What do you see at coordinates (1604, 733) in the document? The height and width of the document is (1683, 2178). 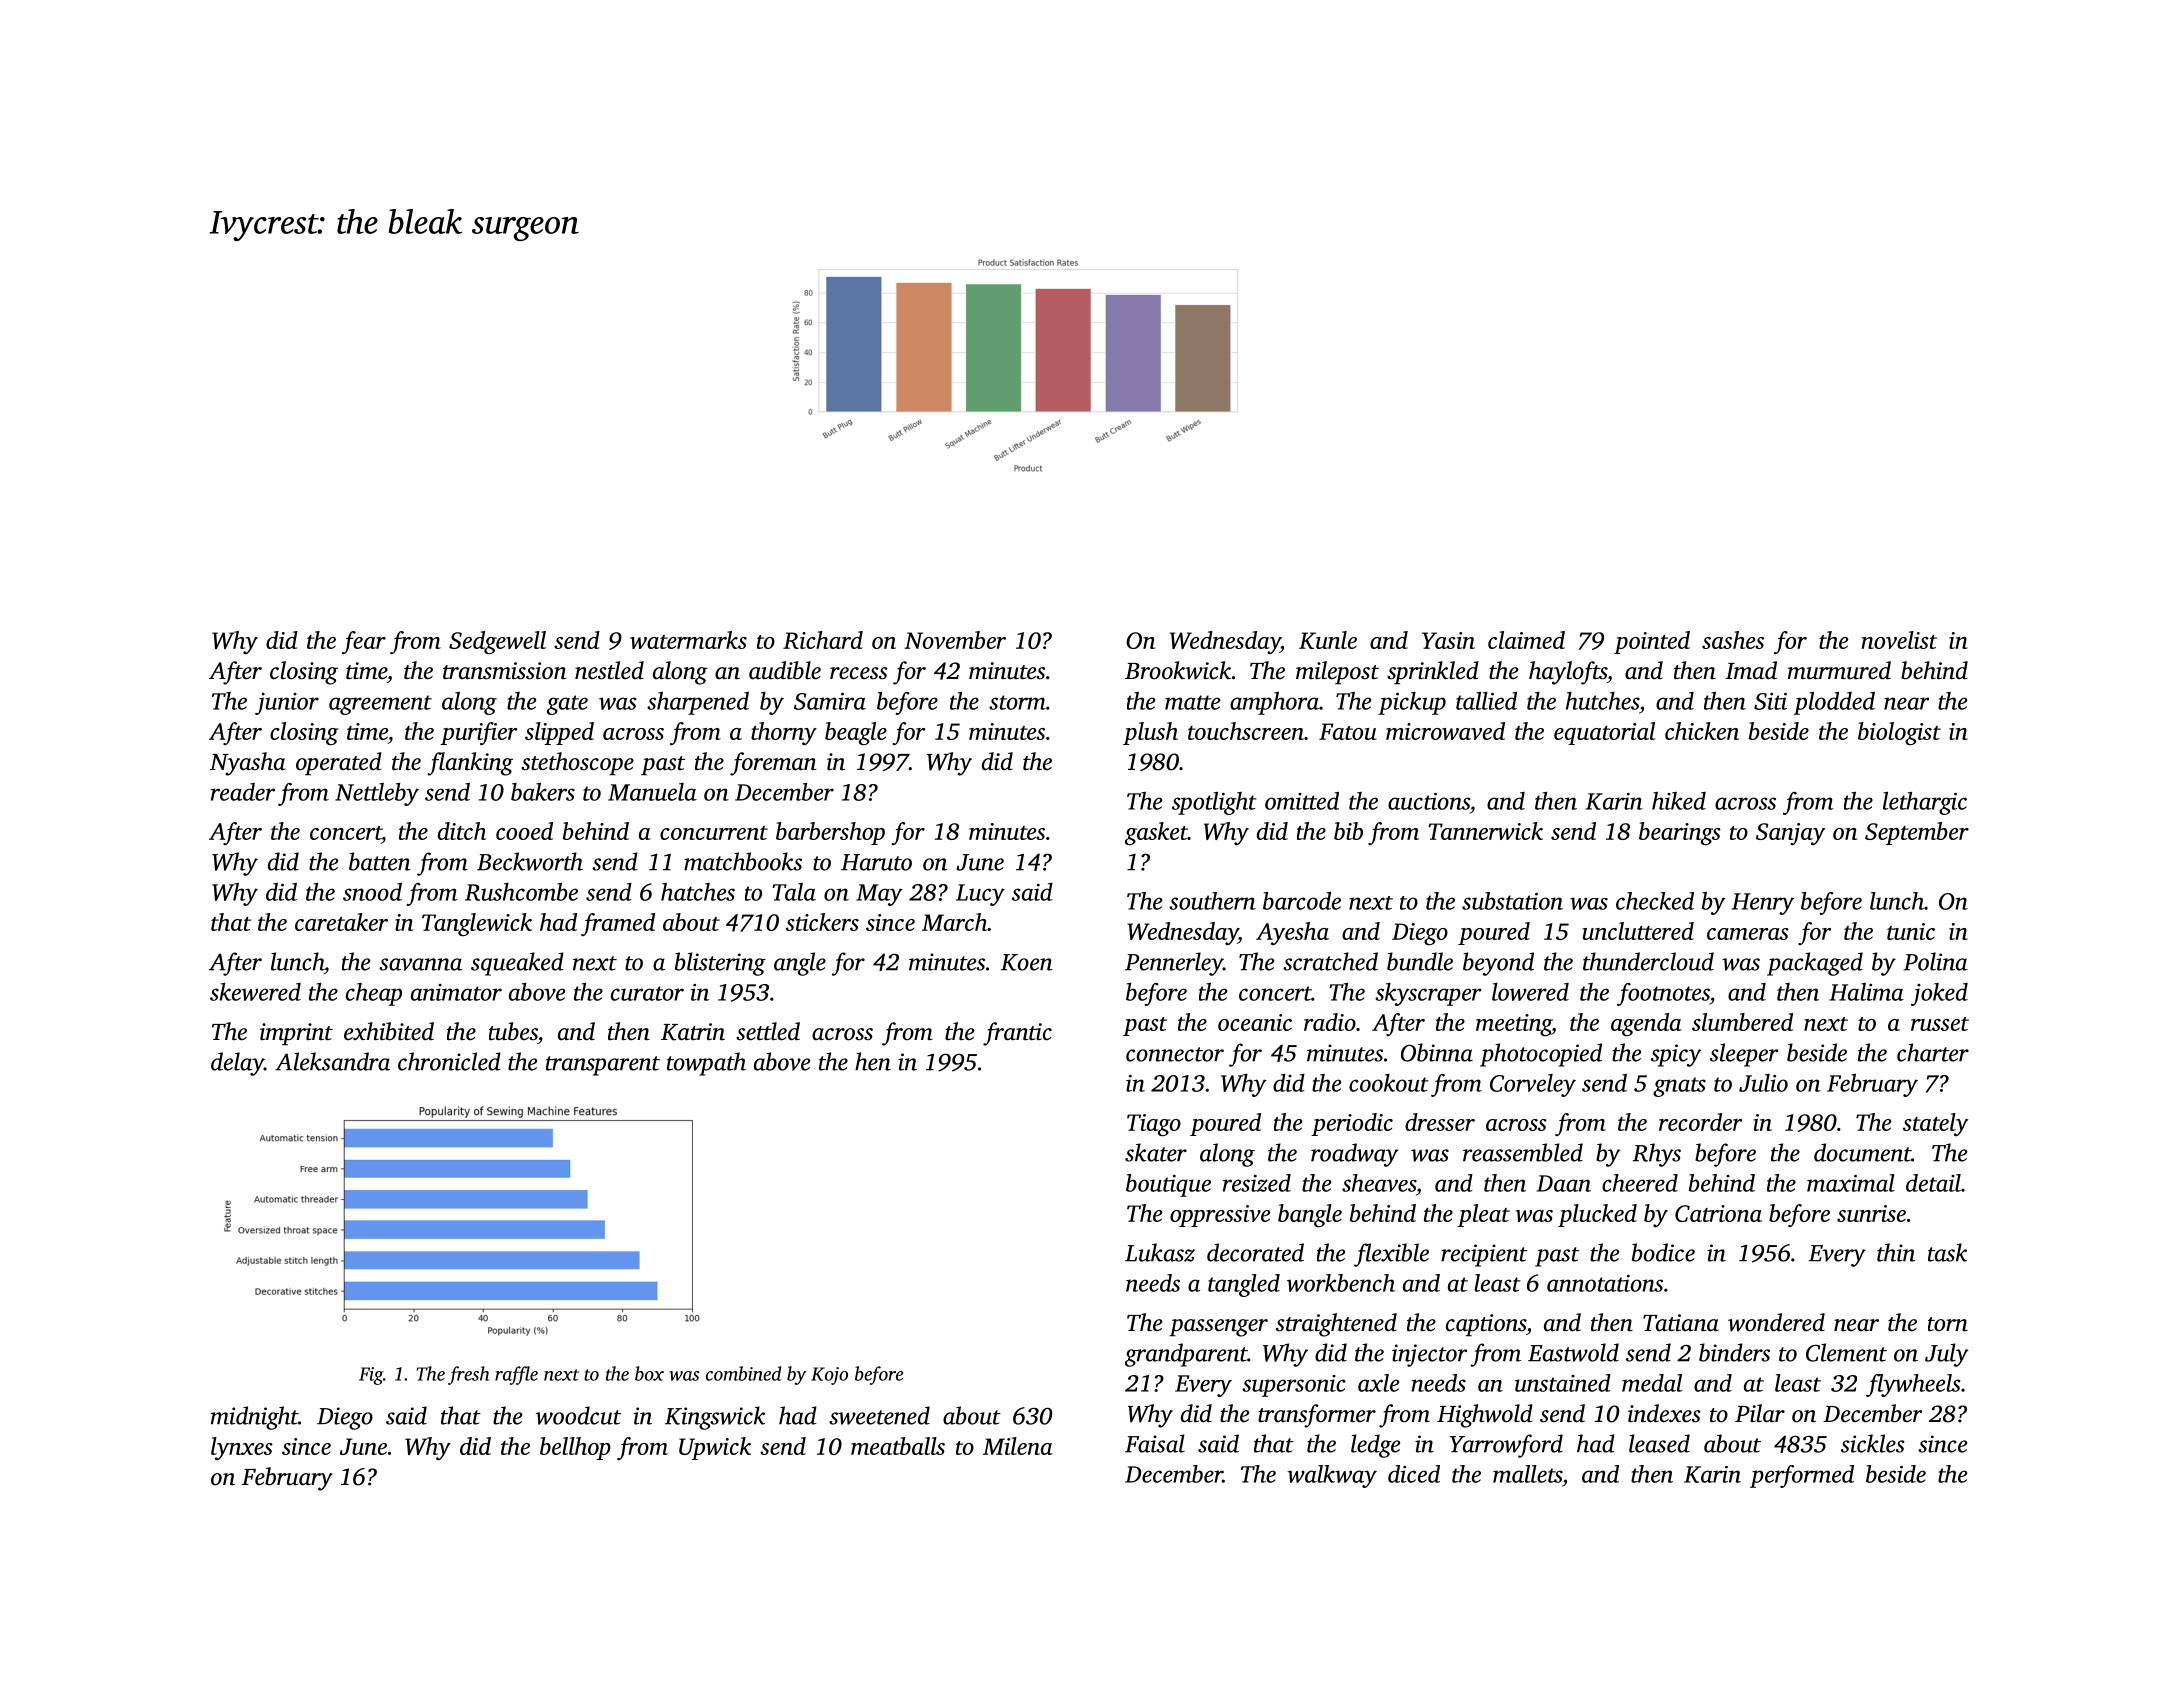 I see `equatorial` at bounding box center [1604, 733].
